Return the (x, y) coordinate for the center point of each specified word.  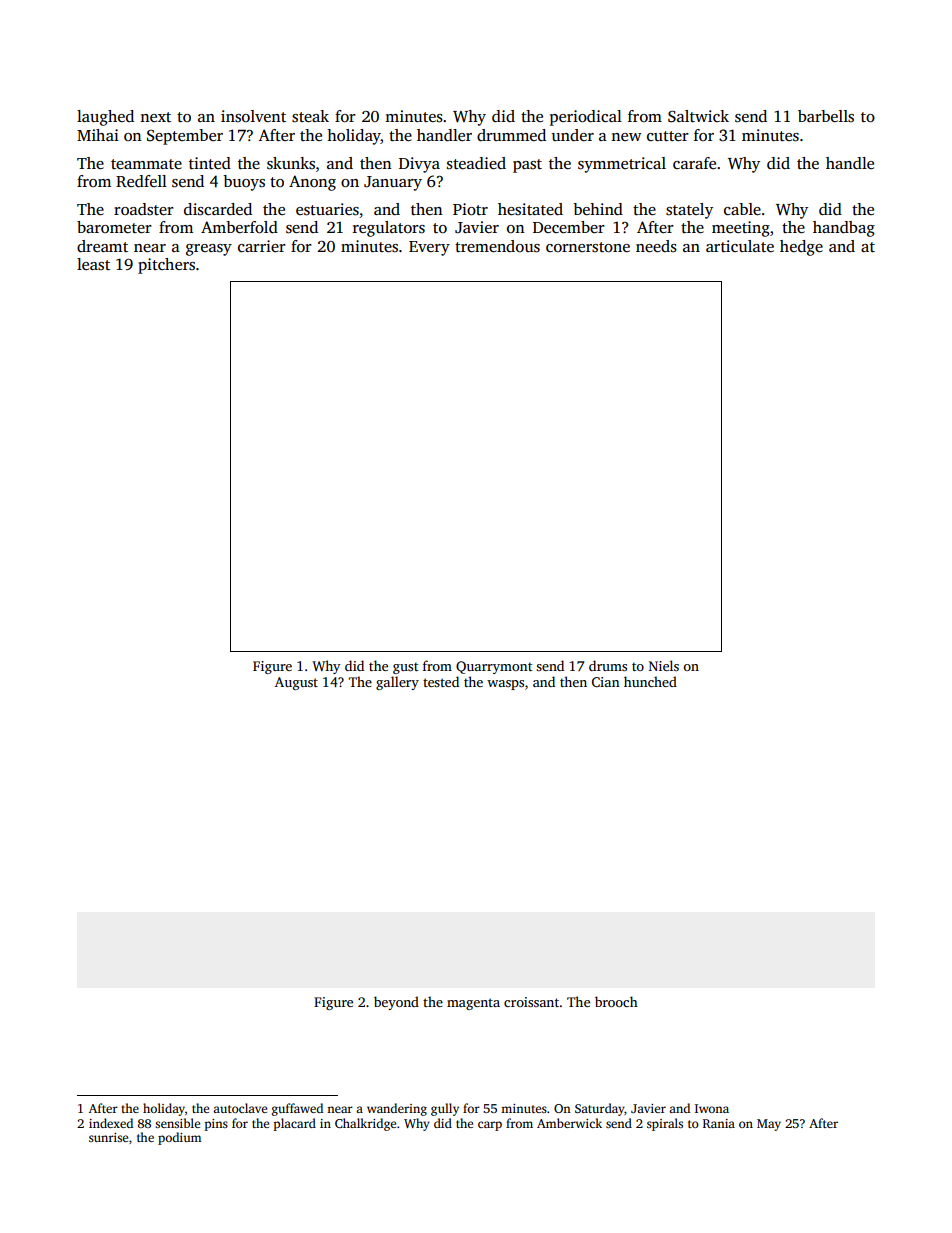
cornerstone (588, 247)
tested (441, 681)
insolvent (253, 116)
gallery (397, 683)
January (393, 183)
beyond (396, 1003)
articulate (740, 246)
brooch (616, 1001)
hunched (650, 681)
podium (179, 1138)
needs (656, 246)
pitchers (166, 266)
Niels (664, 665)
